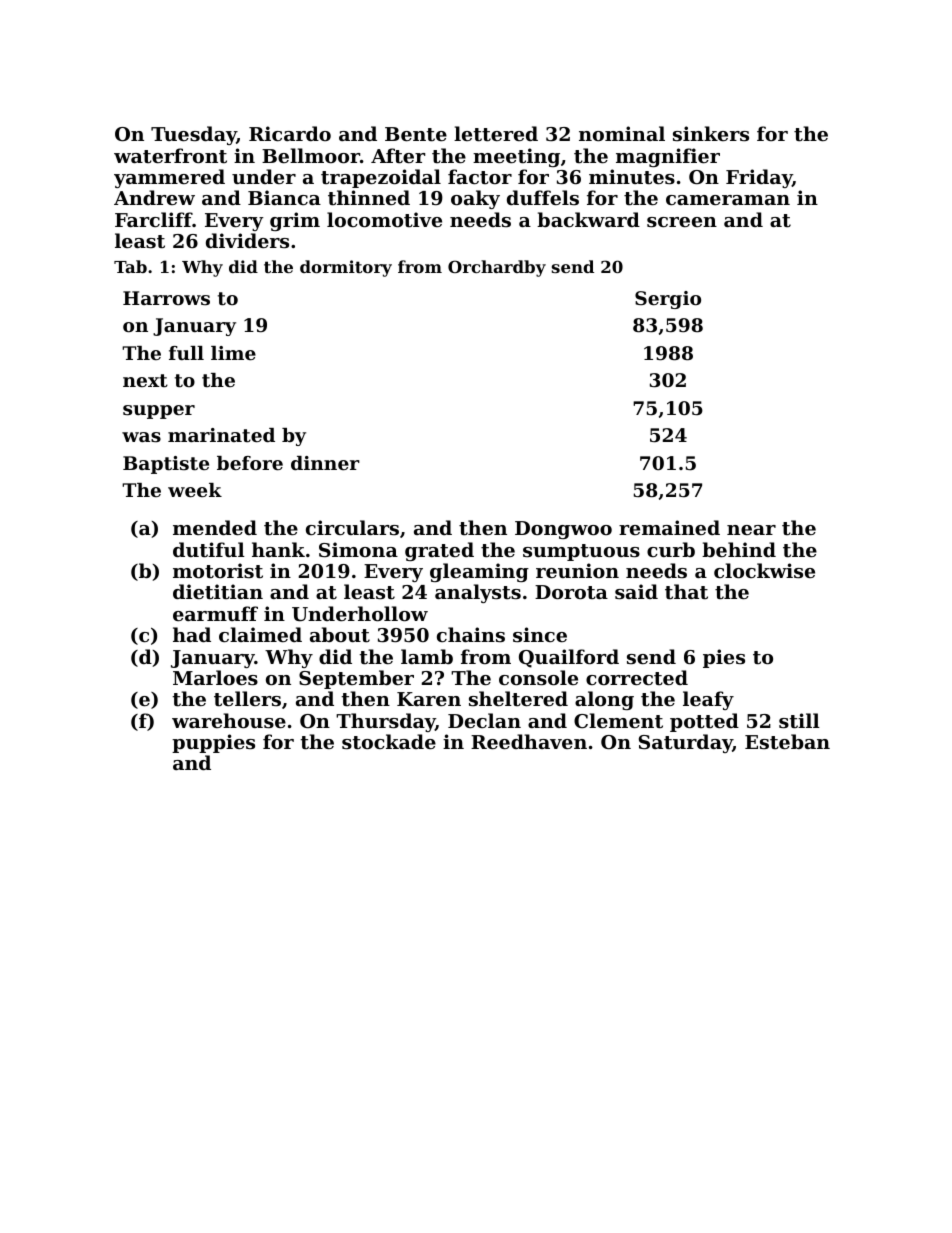 This image has width=952, height=1233. I want to click on dividers, so click(247, 241).
